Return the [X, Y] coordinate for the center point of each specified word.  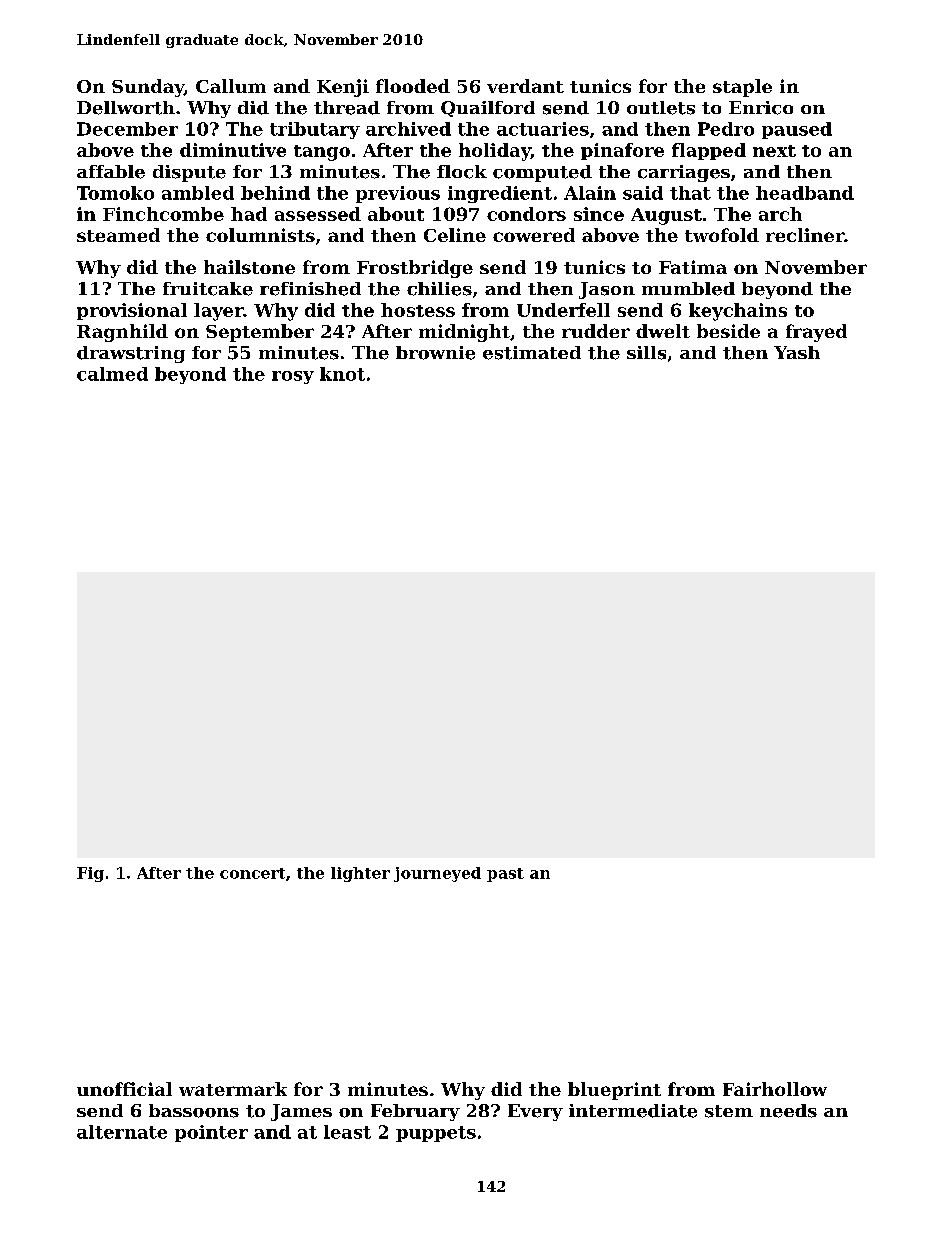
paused [797, 130]
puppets [436, 1134]
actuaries [543, 129]
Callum [231, 86]
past [505, 875]
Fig [90, 874]
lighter [360, 874]
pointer [211, 1133]
